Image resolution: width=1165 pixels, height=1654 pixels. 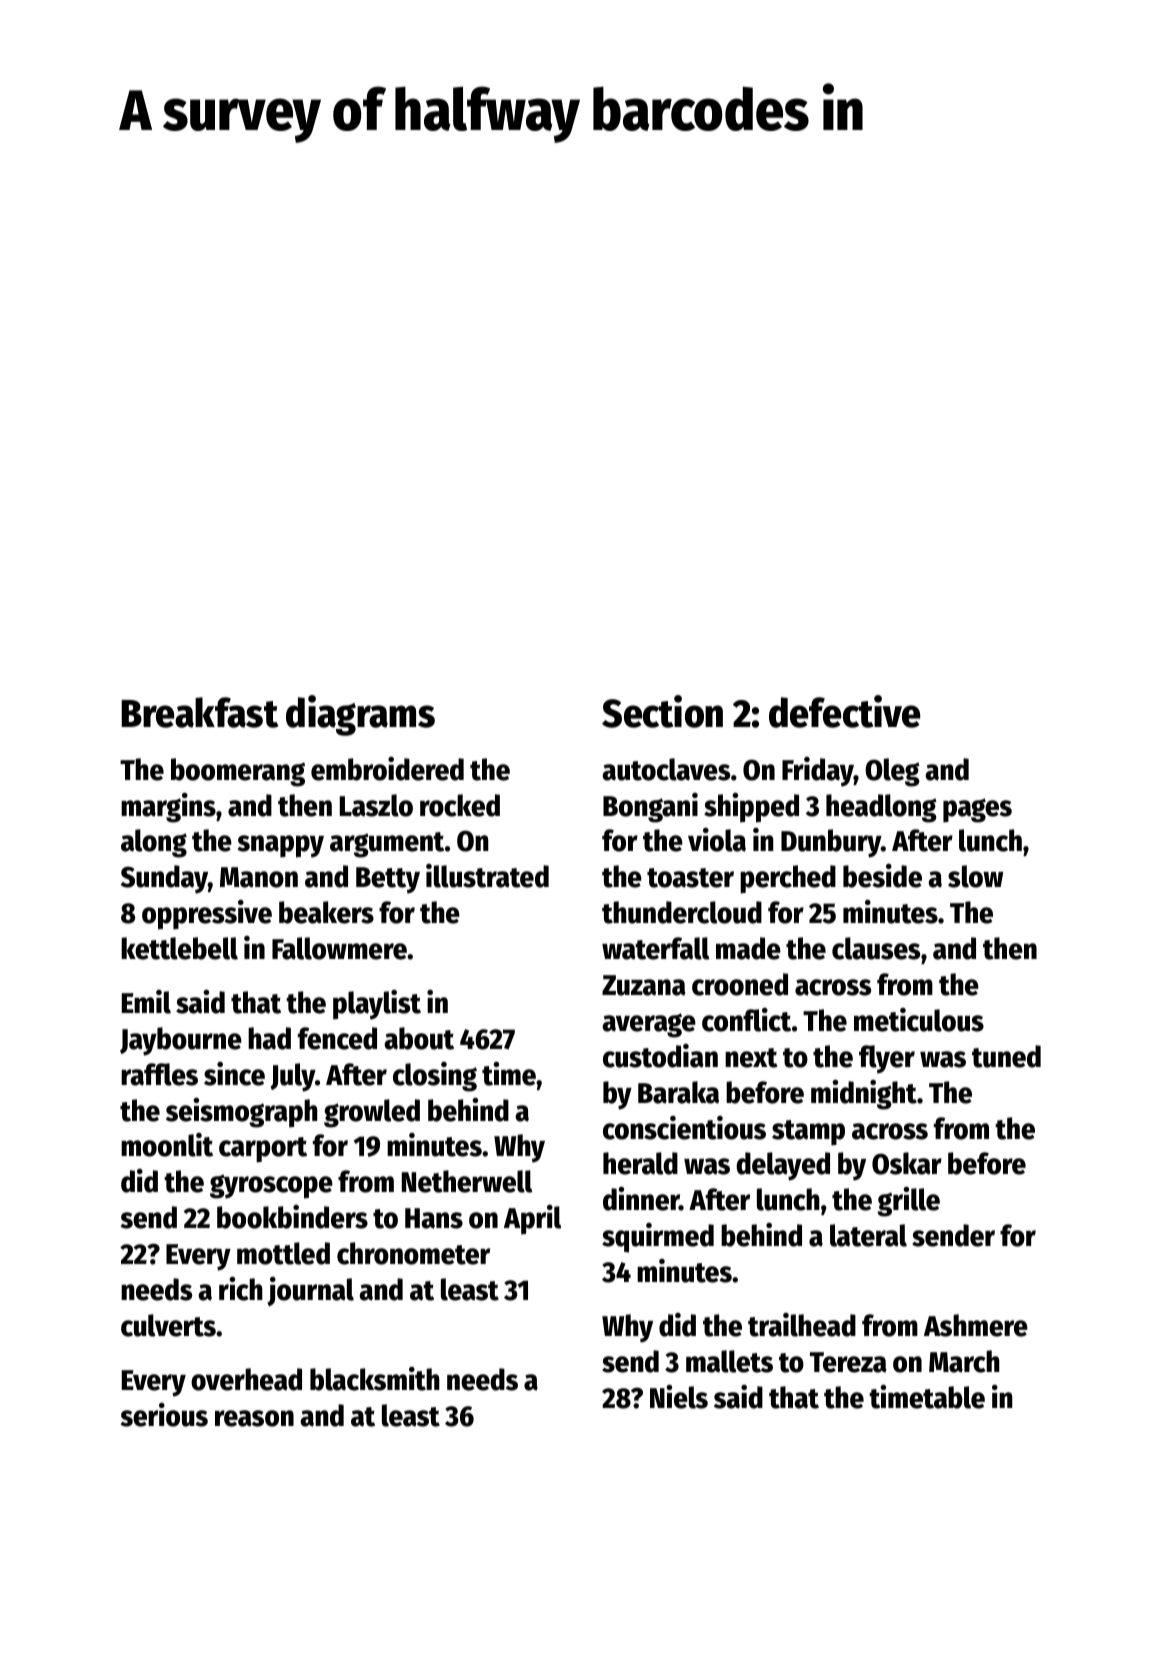 I want to click on pages, so click(x=977, y=810).
